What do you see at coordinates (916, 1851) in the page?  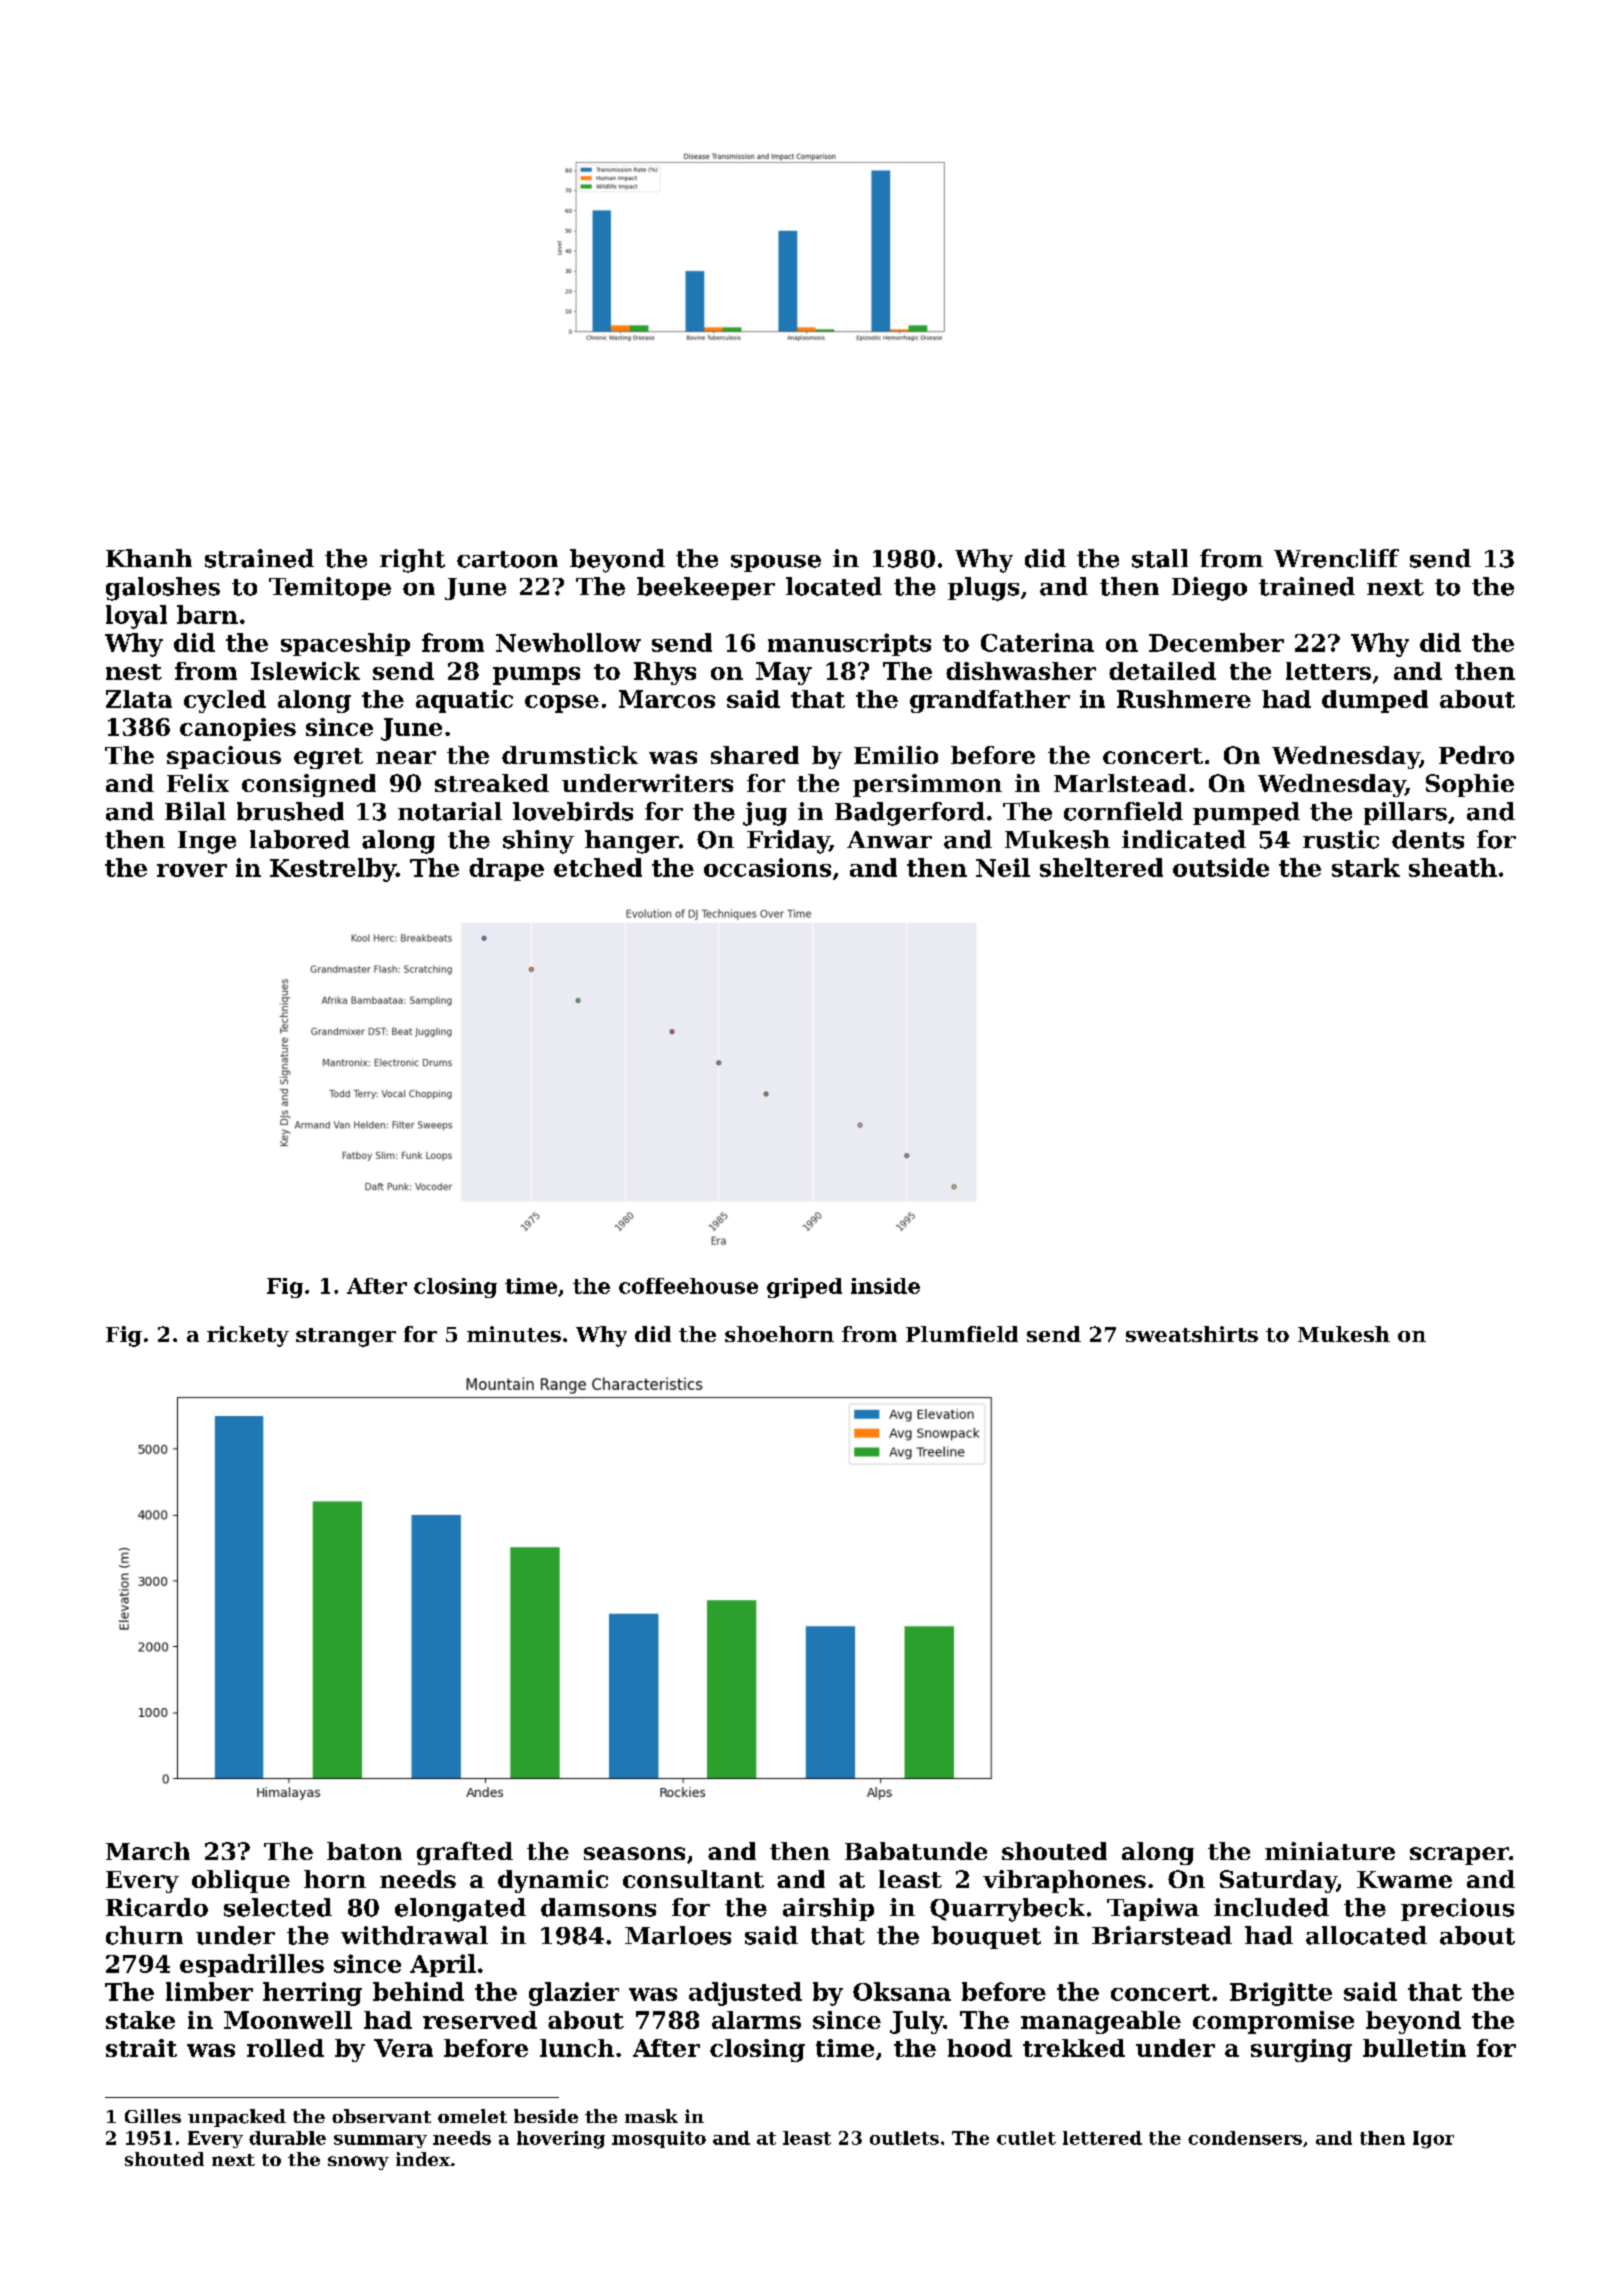 I see `Babatunde` at bounding box center [916, 1851].
